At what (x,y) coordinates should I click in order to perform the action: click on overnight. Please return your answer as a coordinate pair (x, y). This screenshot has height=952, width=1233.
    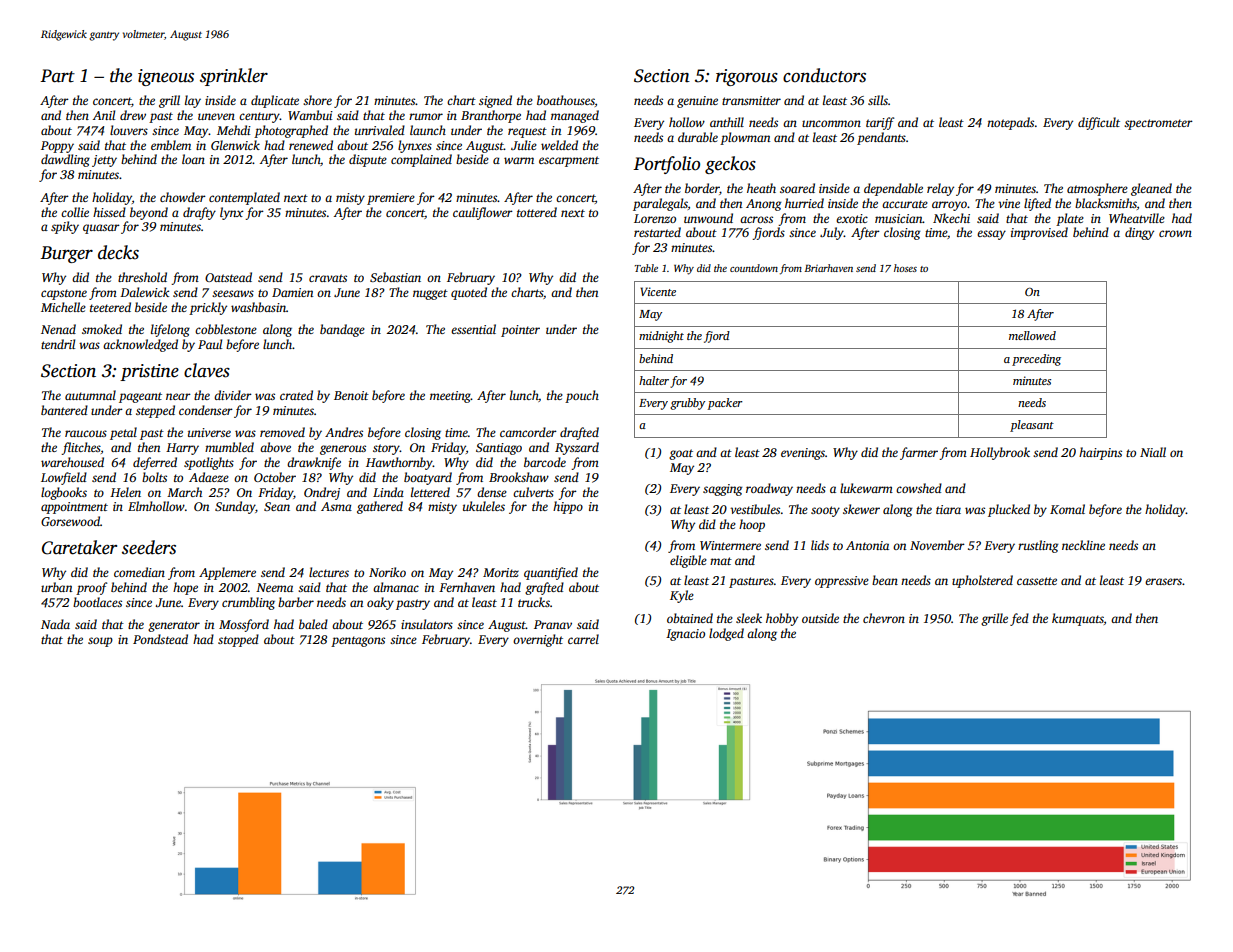
    Looking at the image, I should click on (538, 640).
